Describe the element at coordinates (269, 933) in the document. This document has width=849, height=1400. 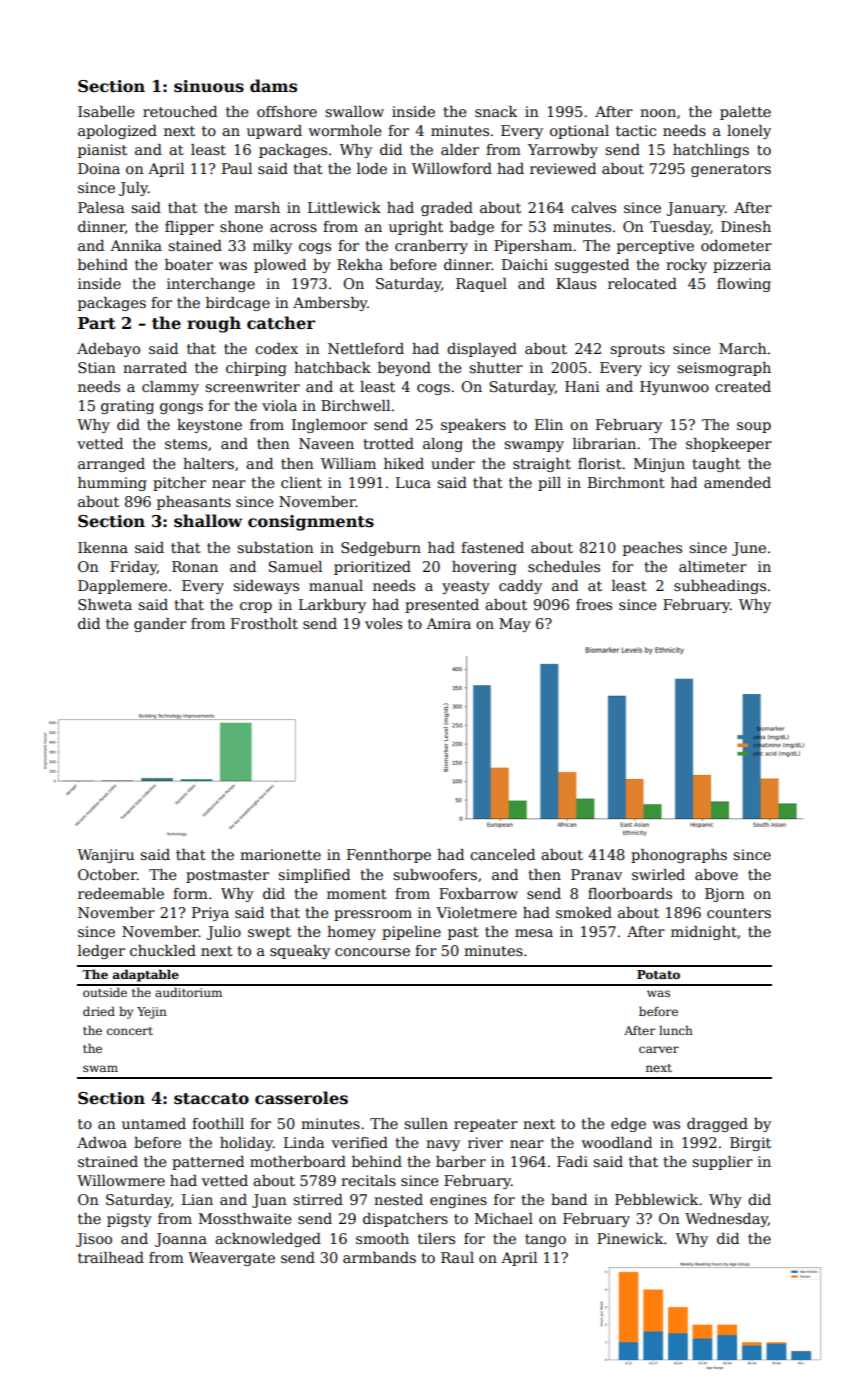
I see `swept` at that location.
